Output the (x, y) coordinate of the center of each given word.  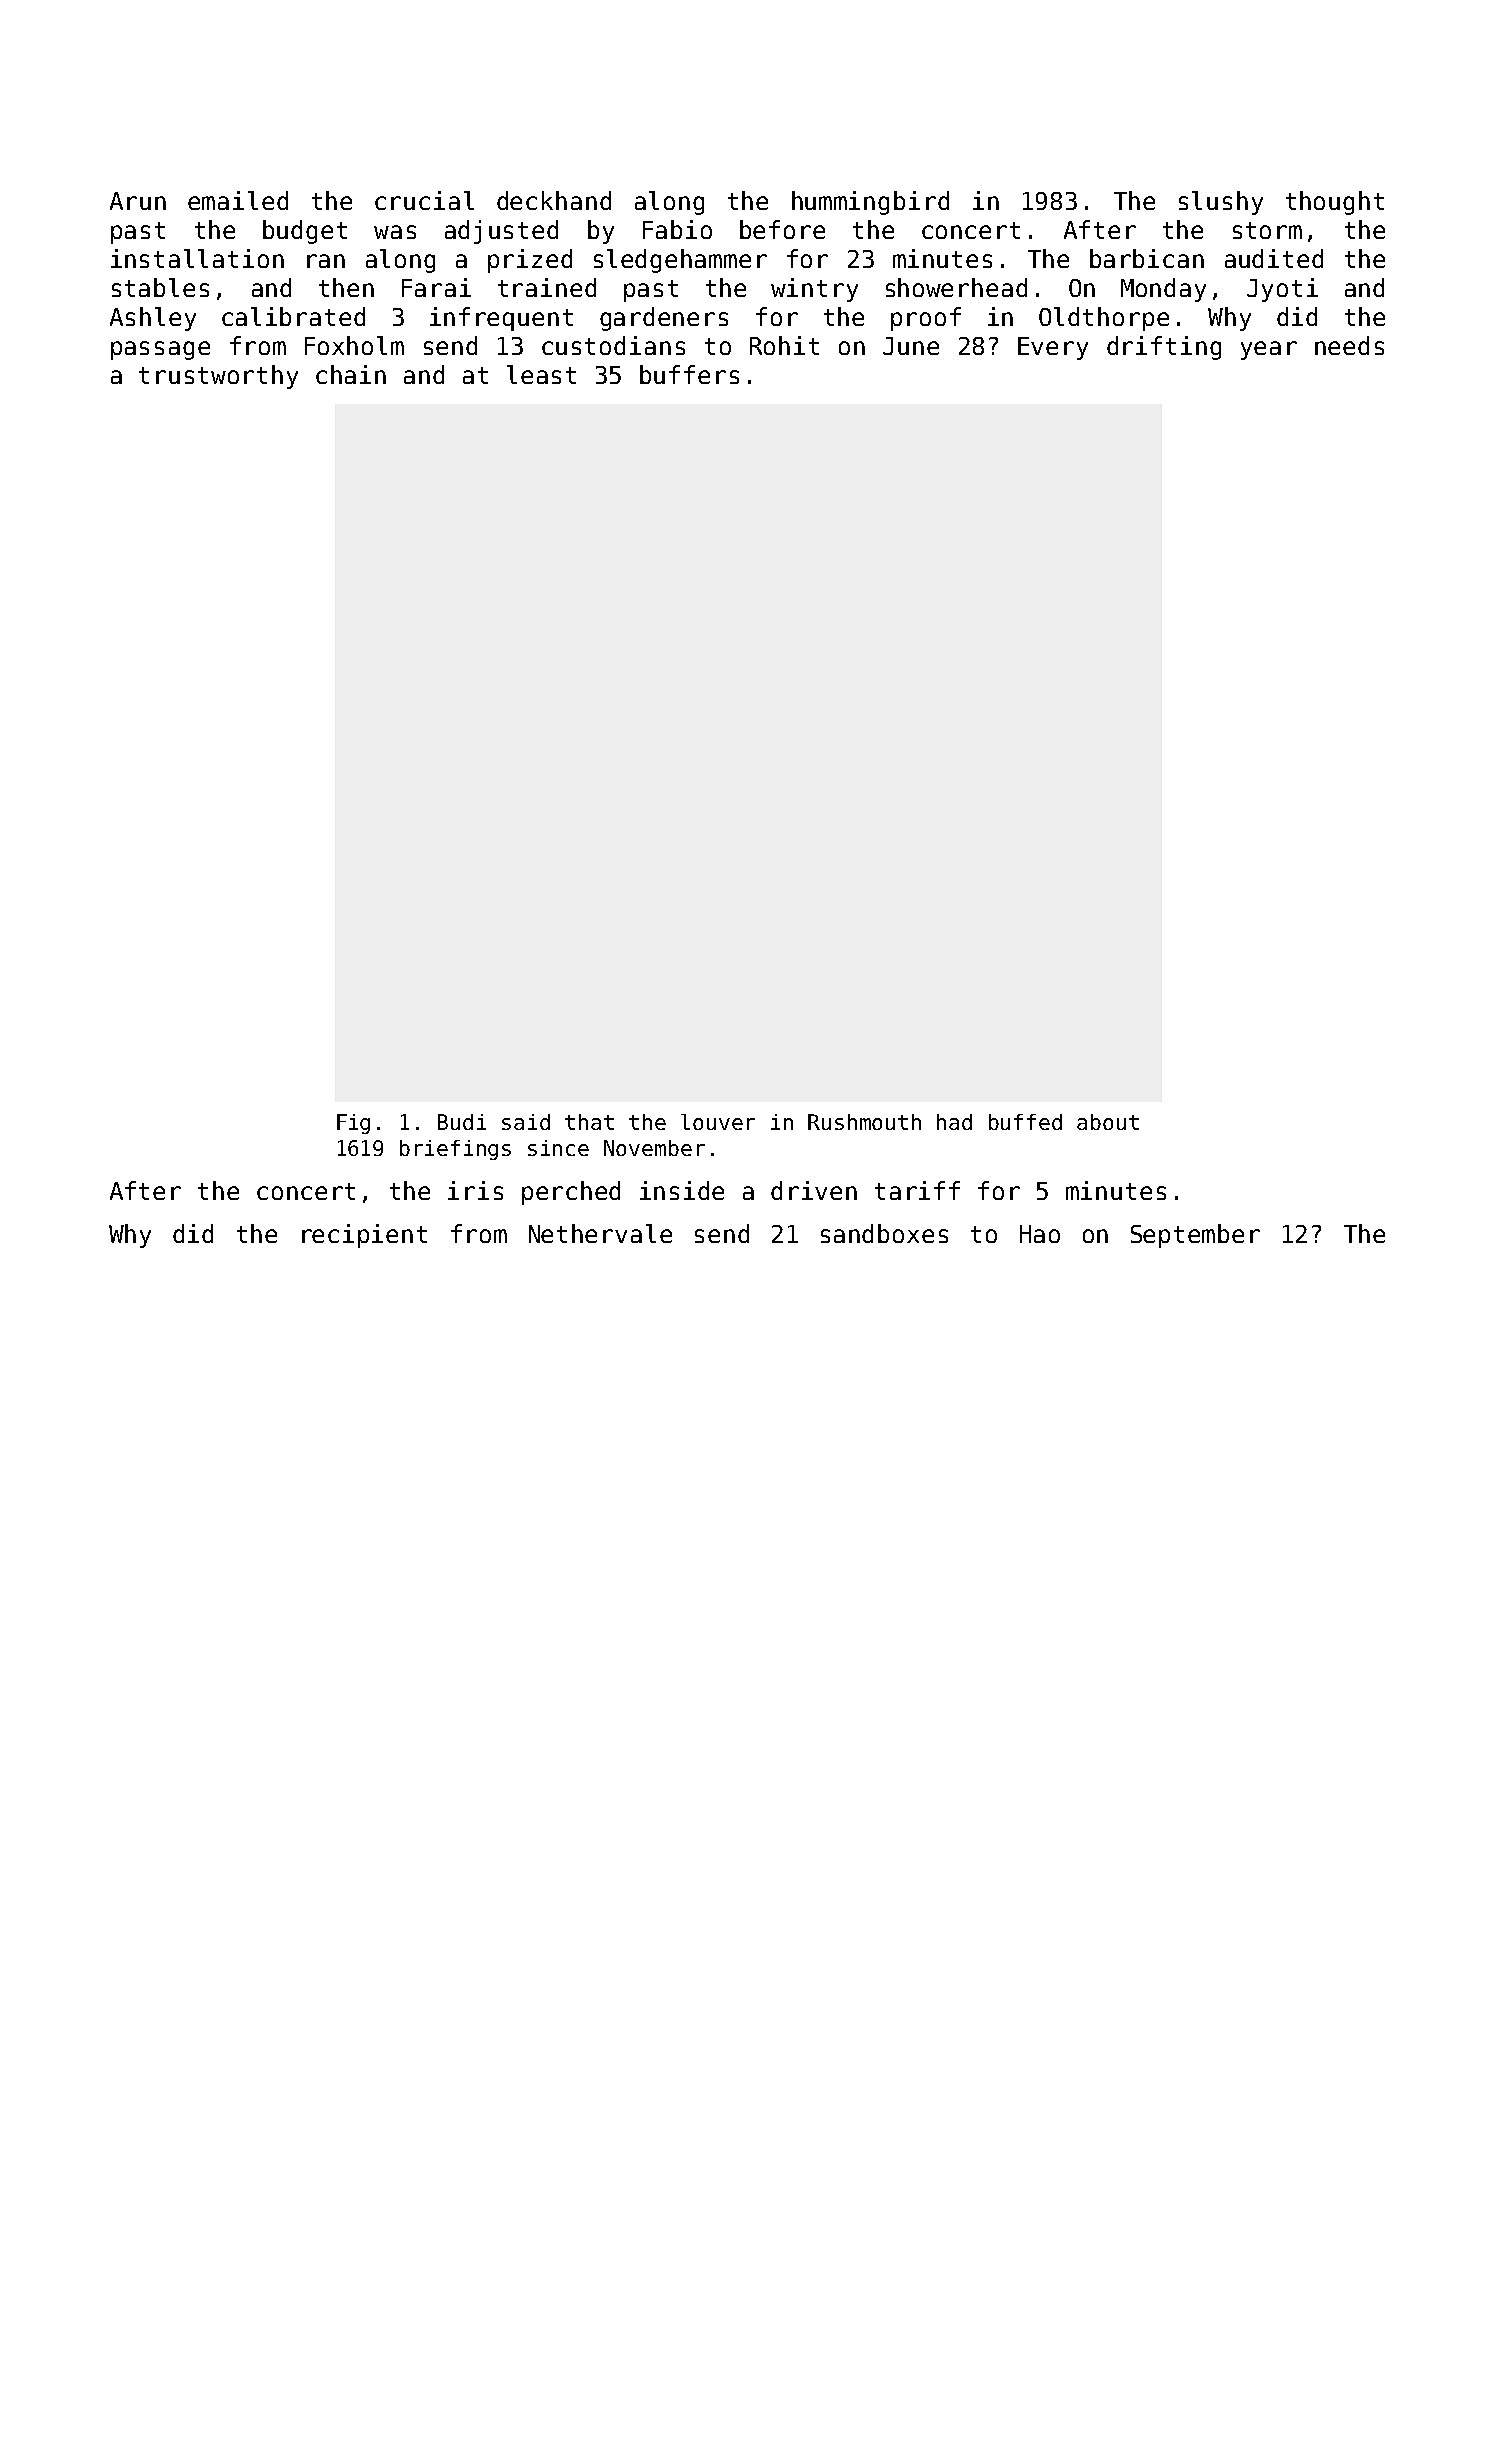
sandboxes (884, 1233)
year (1269, 350)
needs (1349, 345)
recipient (364, 1236)
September (1195, 1236)
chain (351, 374)
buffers (689, 374)
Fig (353, 1124)
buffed (1025, 1122)
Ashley (153, 319)
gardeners (664, 319)
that (589, 1122)
